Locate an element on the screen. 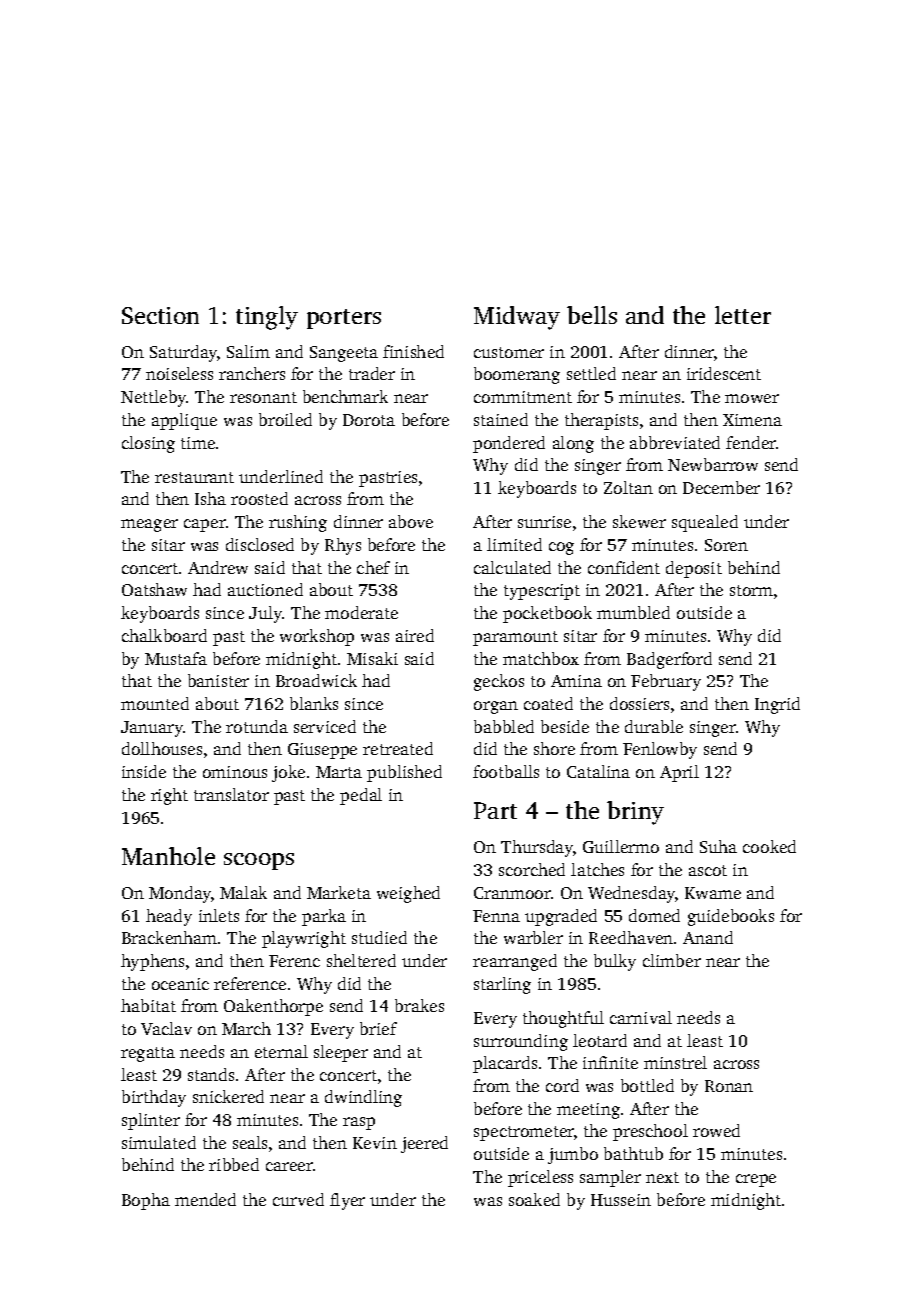 This screenshot has height=1314, width=924. coated is located at coordinates (548, 703).
